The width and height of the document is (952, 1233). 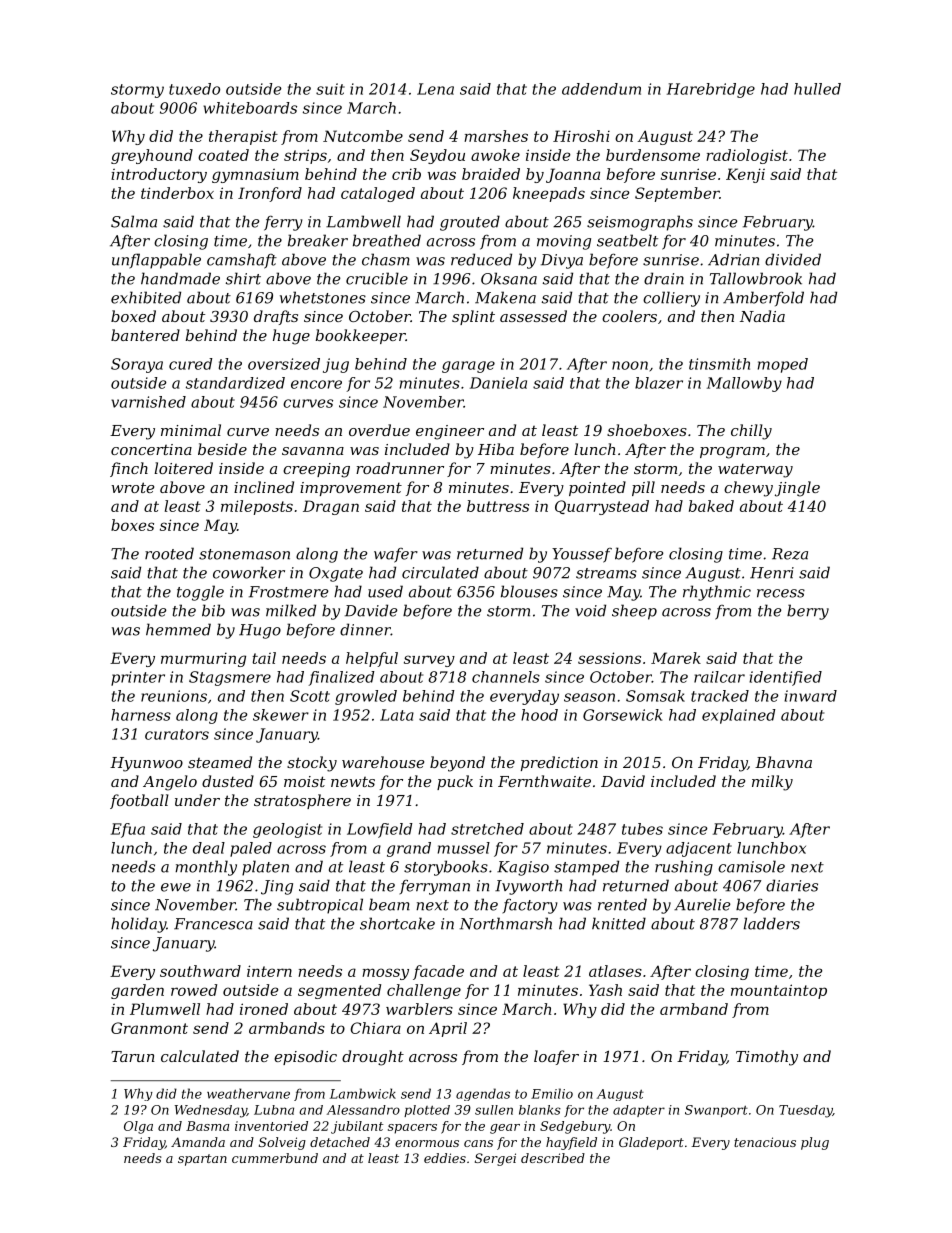 What do you see at coordinates (264, 1009) in the document?
I see `ironed` at bounding box center [264, 1009].
